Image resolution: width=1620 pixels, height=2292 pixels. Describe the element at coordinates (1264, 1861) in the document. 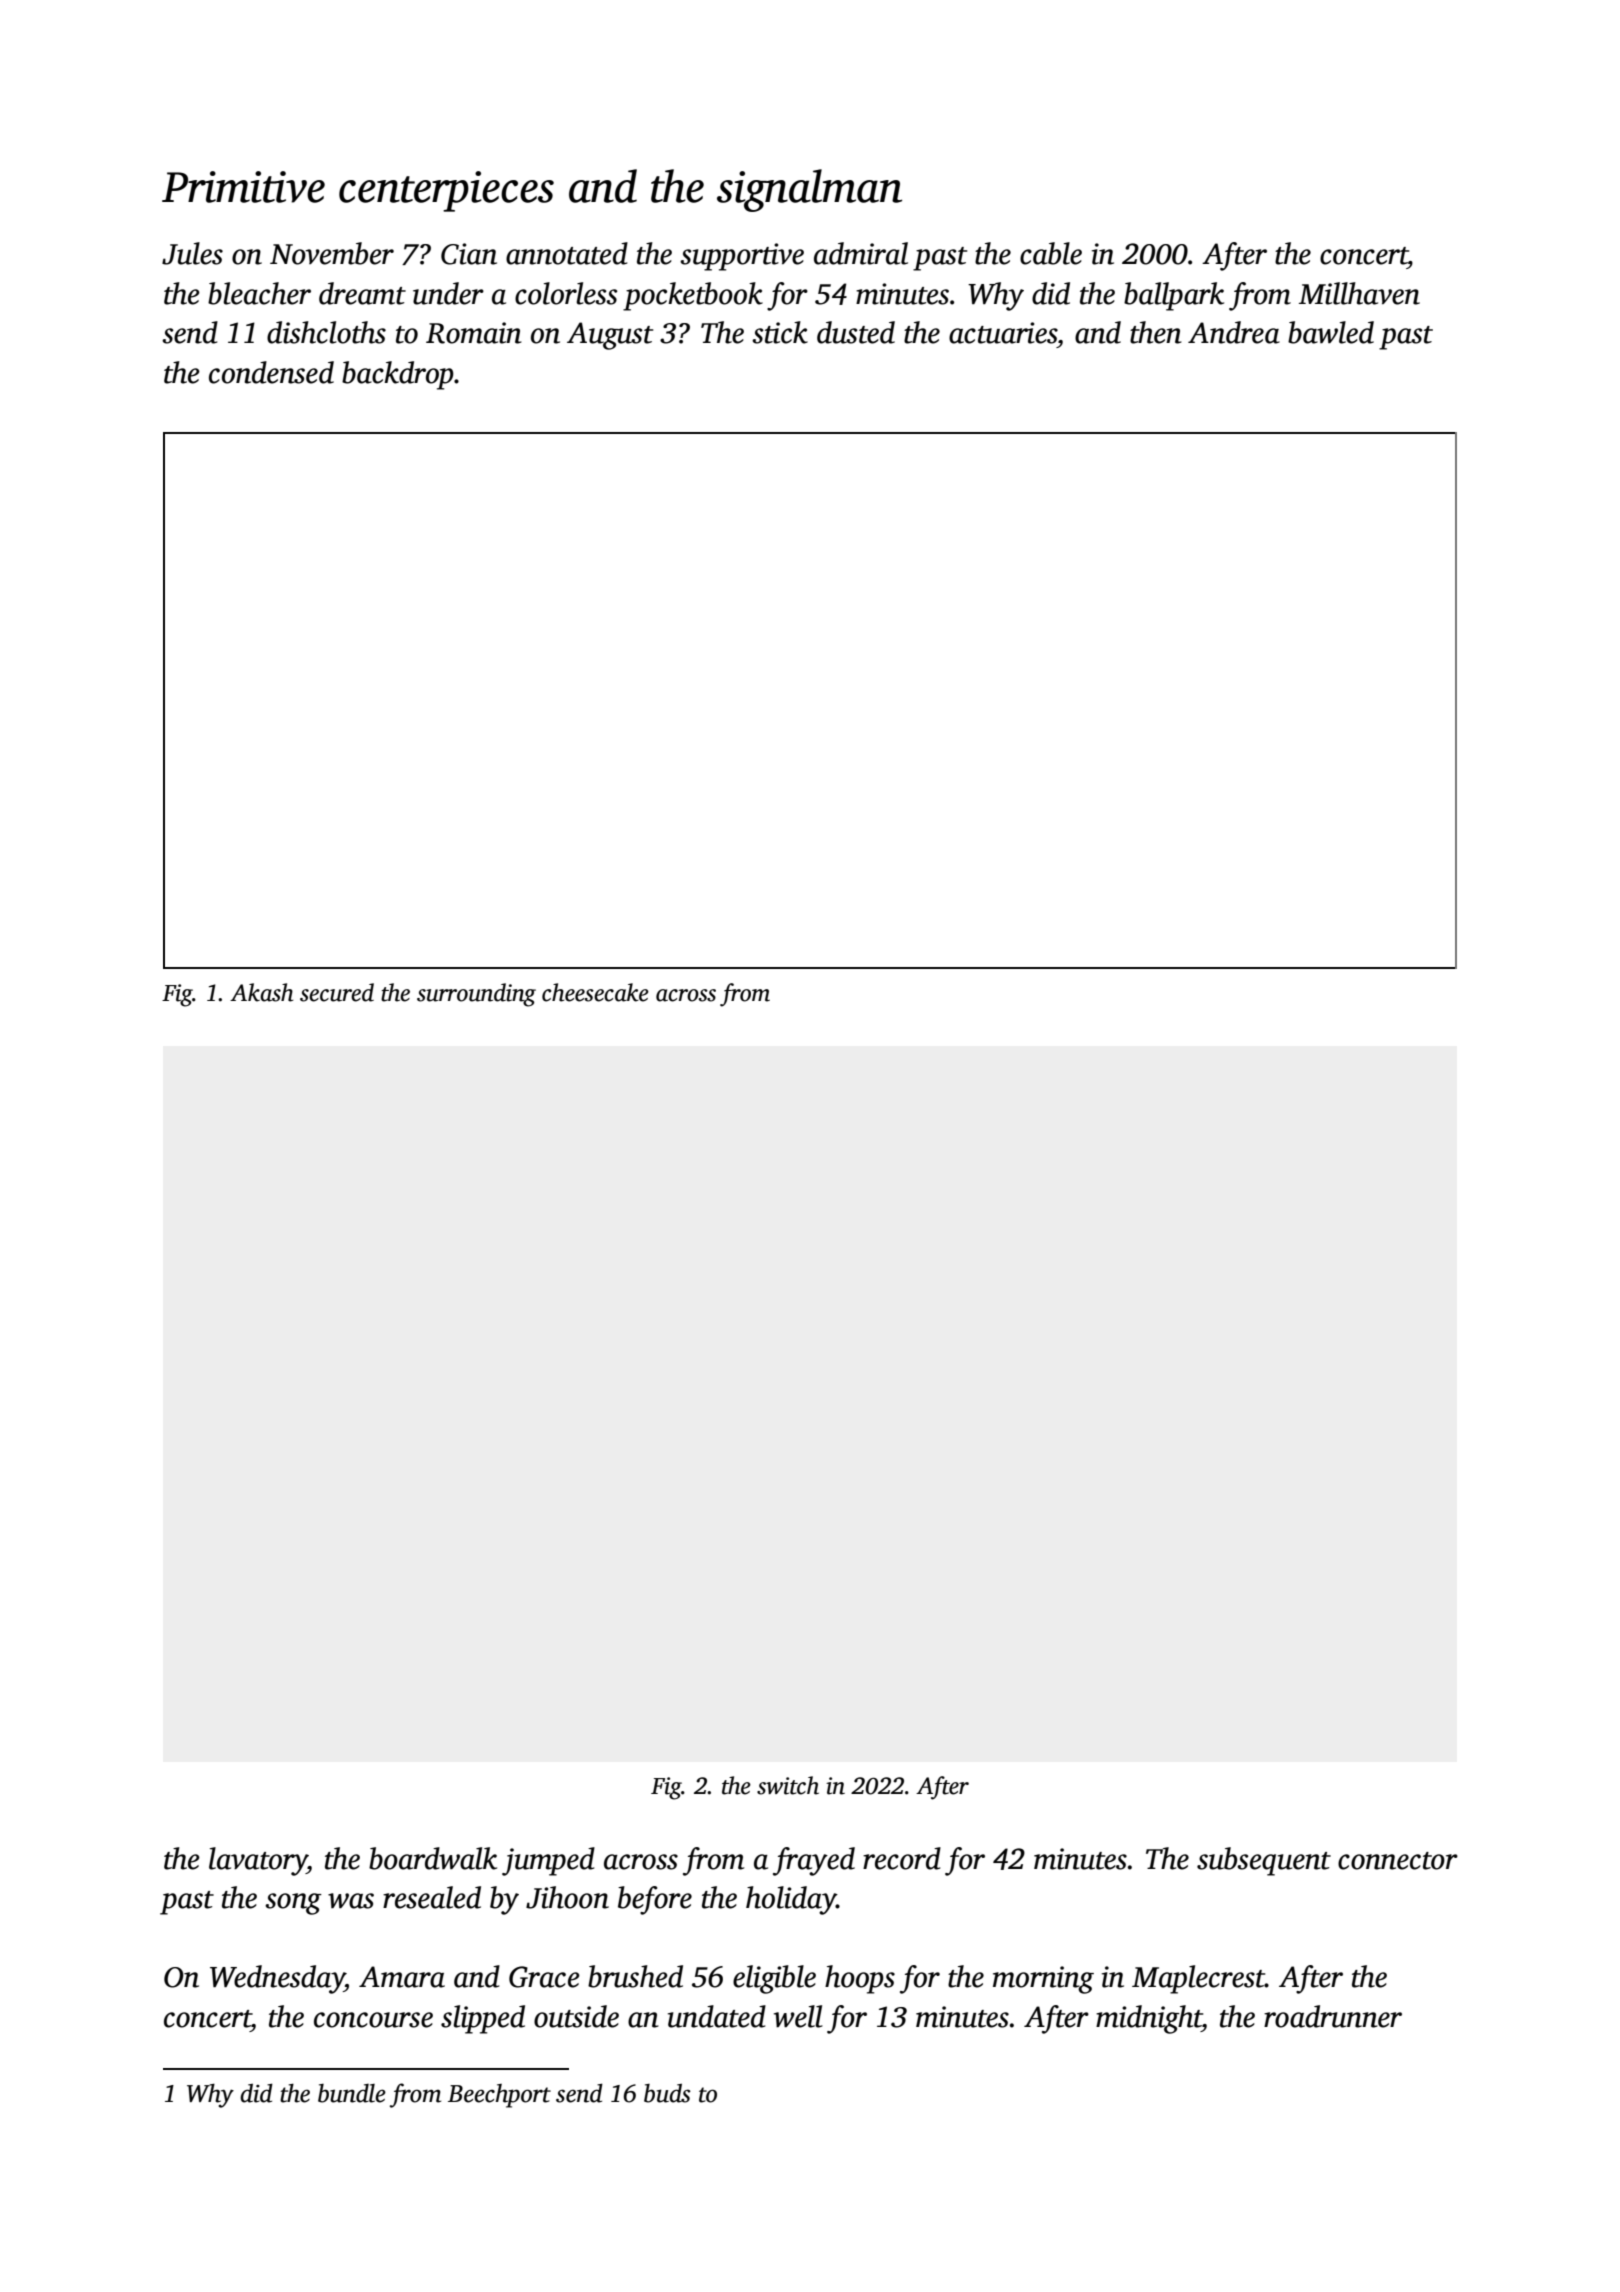

I see `subsequent` at that location.
